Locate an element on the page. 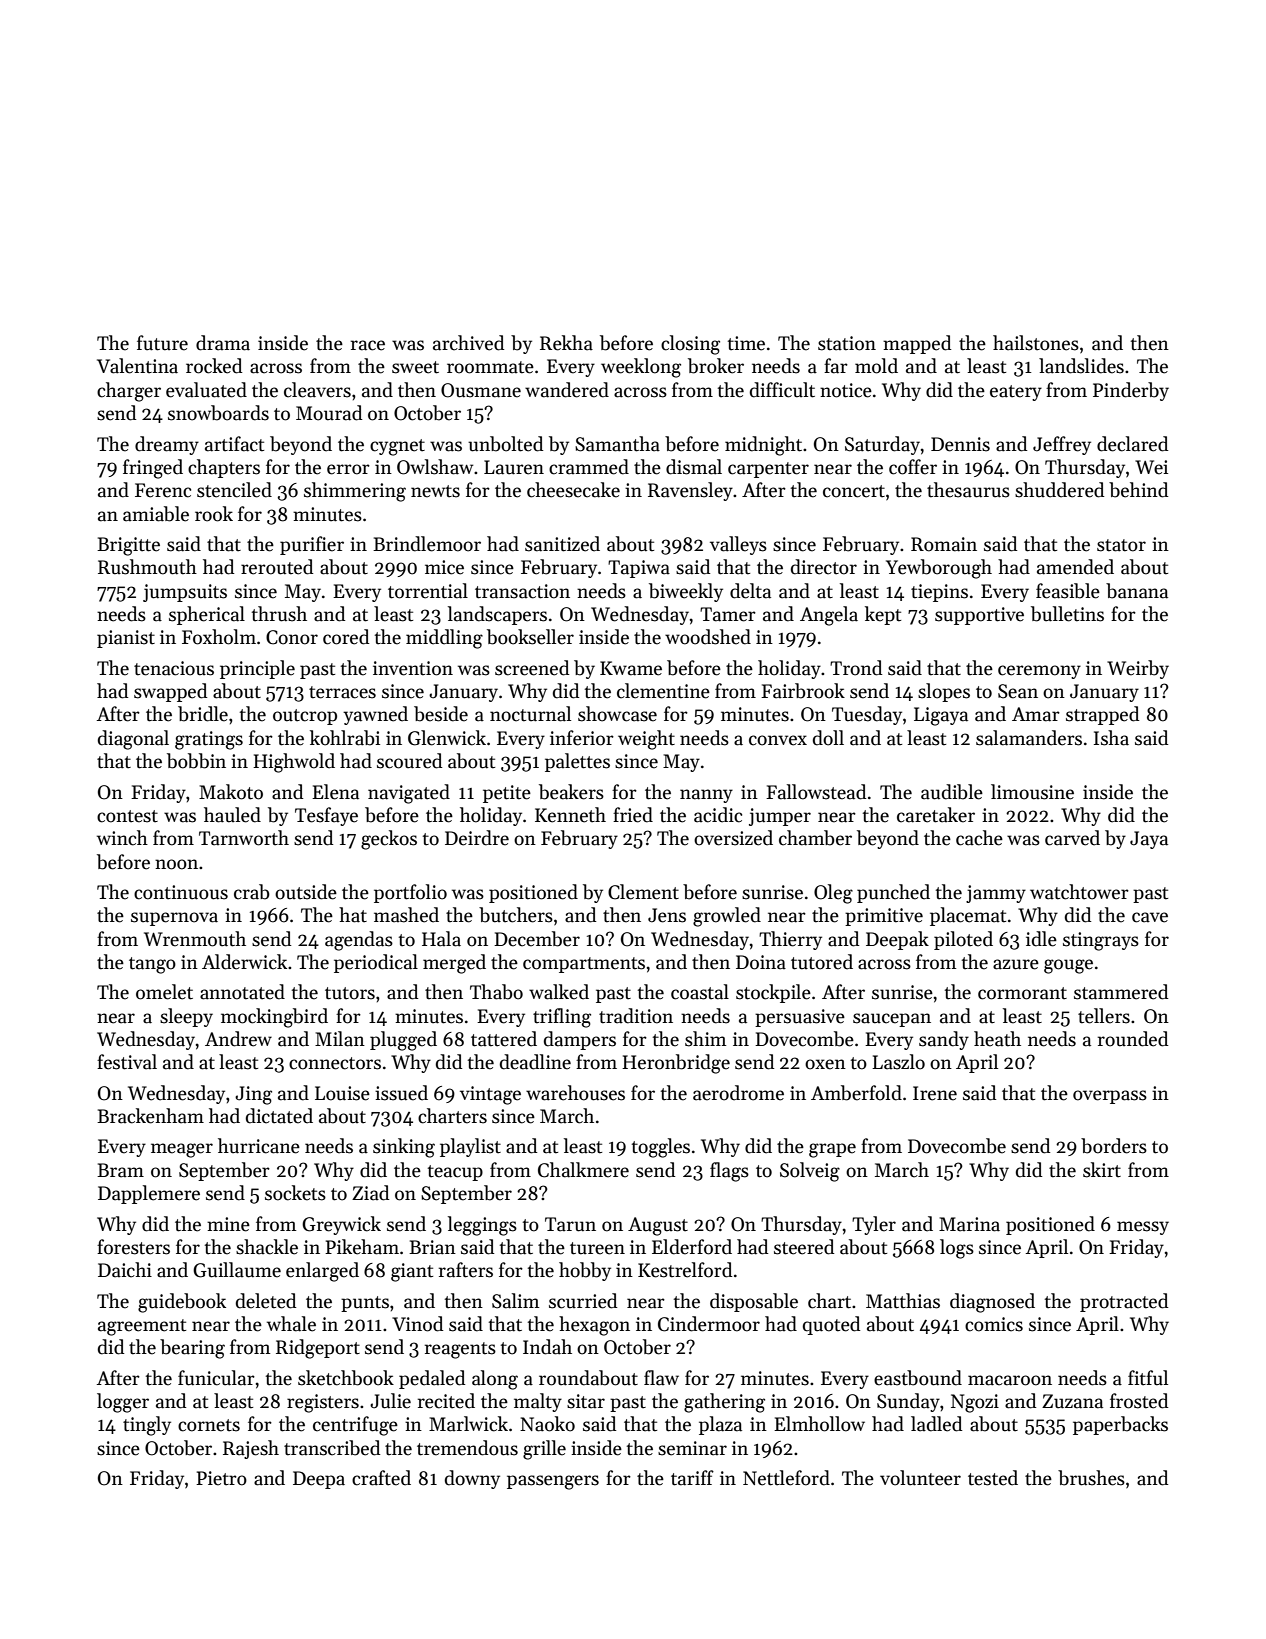 This image has width=1266, height=1639. diagnosed is located at coordinates (992, 1303).
